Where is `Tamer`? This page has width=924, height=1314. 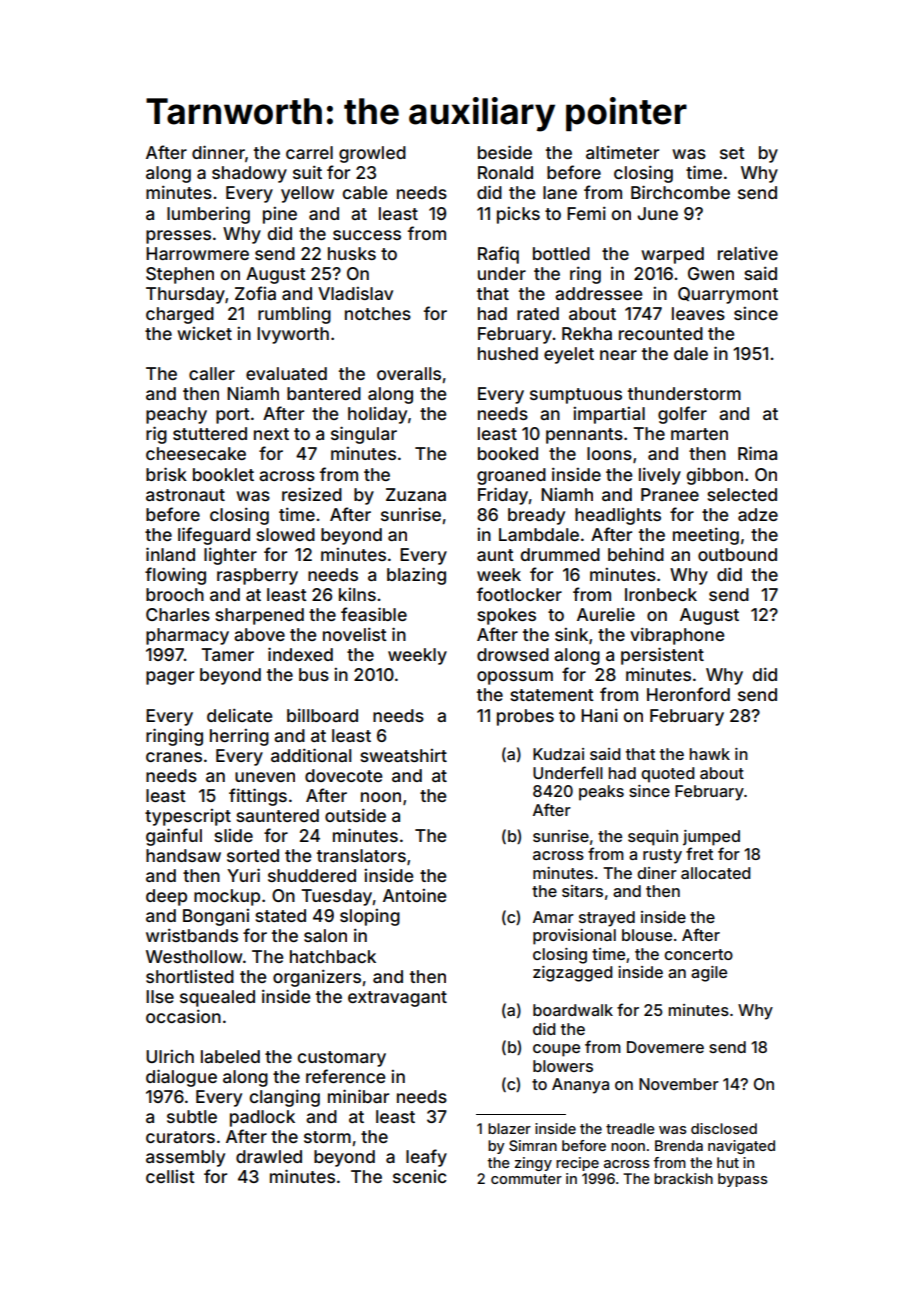 Tamer is located at coordinates (227, 654).
